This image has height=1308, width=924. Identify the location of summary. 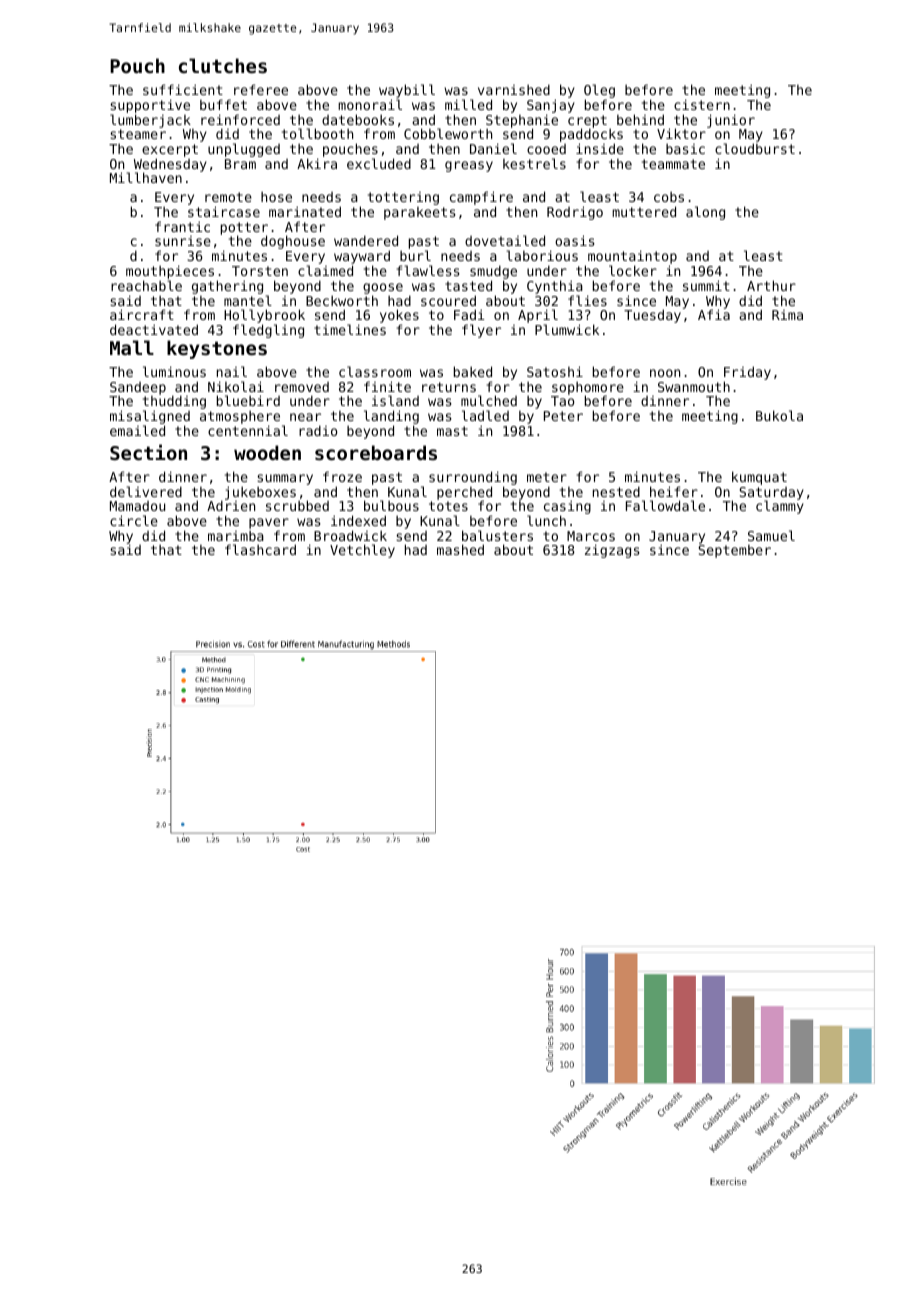
(285, 479).
